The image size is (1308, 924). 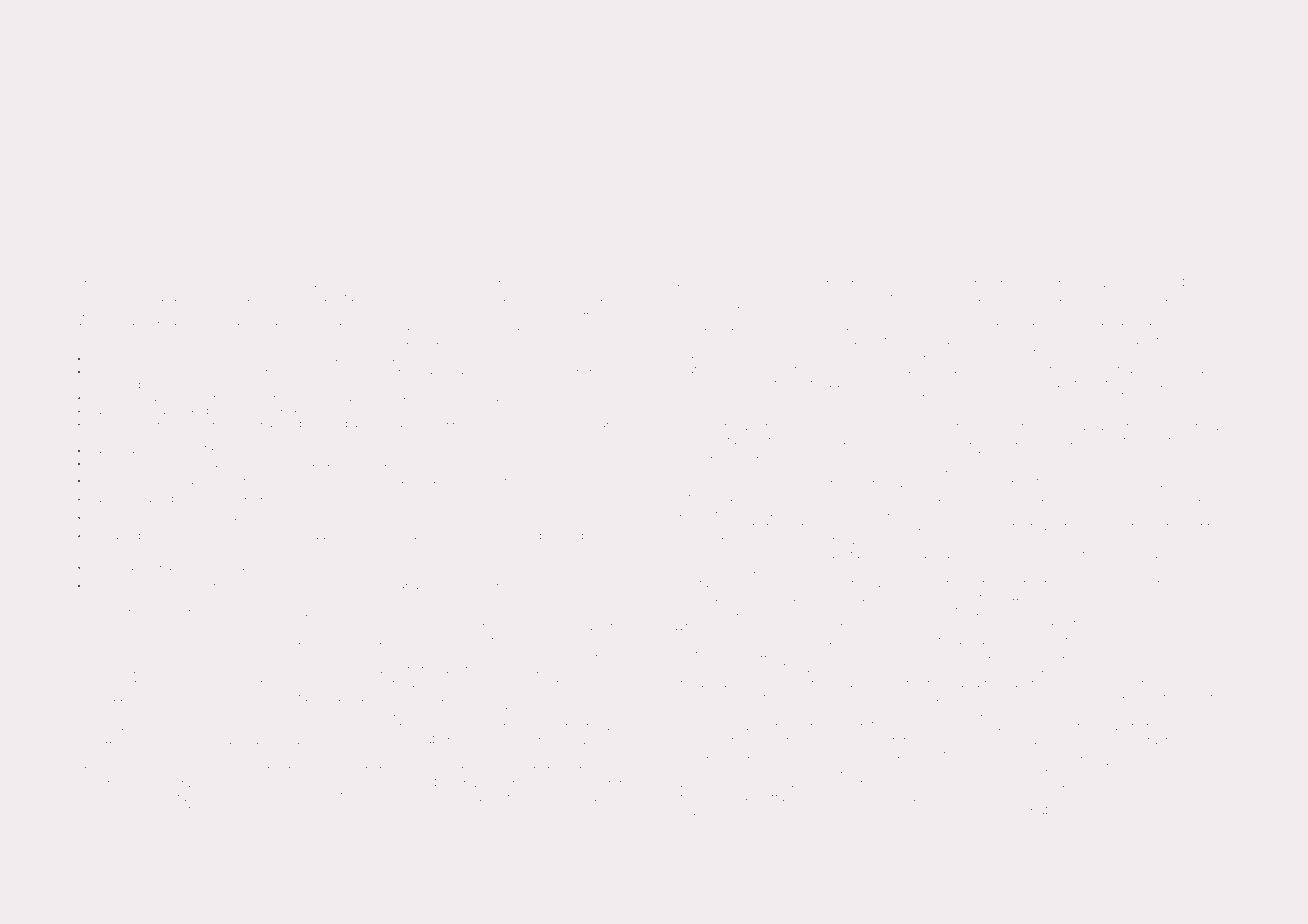 I want to click on triple, so click(x=725, y=370).
